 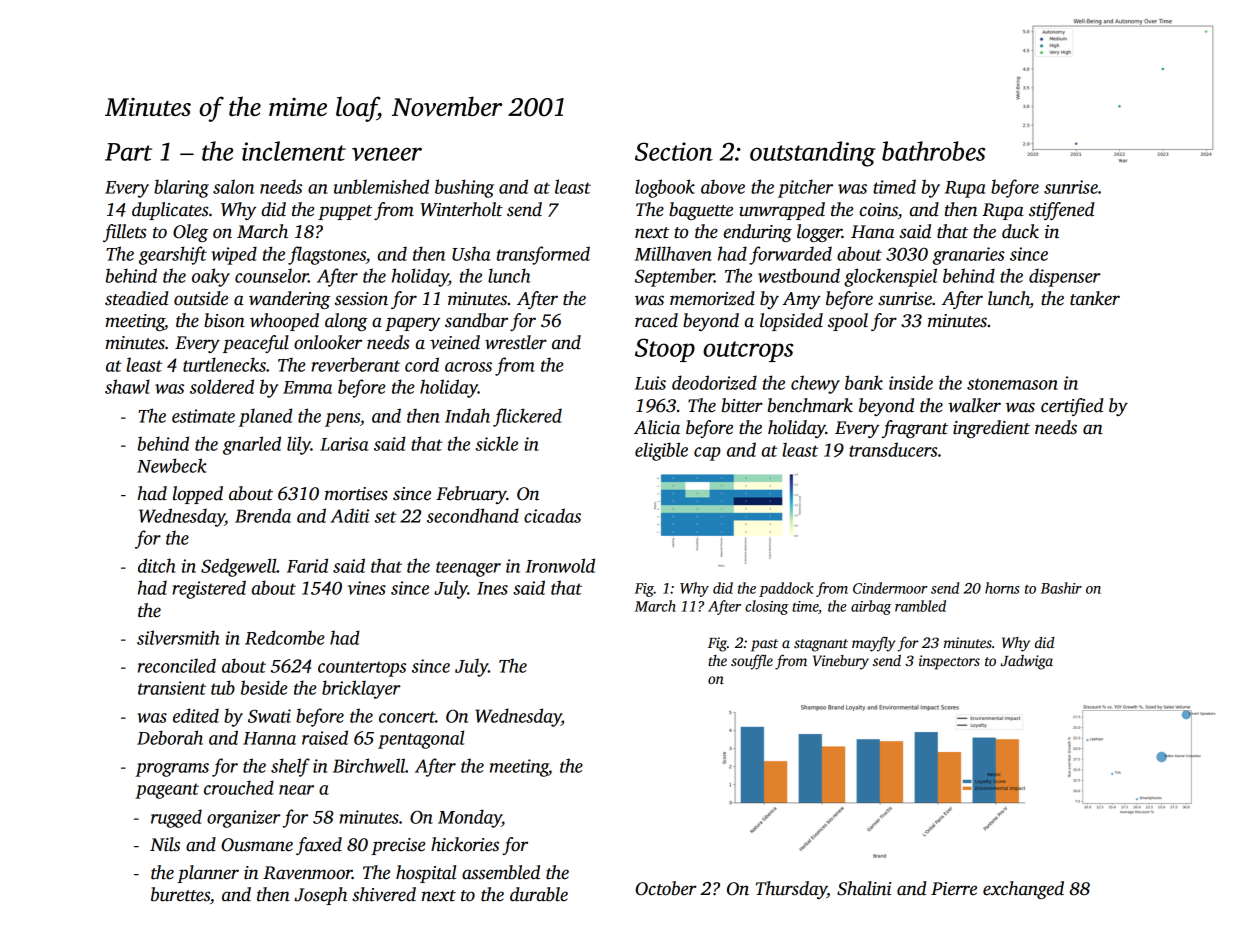 What do you see at coordinates (407, 717) in the screenshot?
I see `concert` at bounding box center [407, 717].
